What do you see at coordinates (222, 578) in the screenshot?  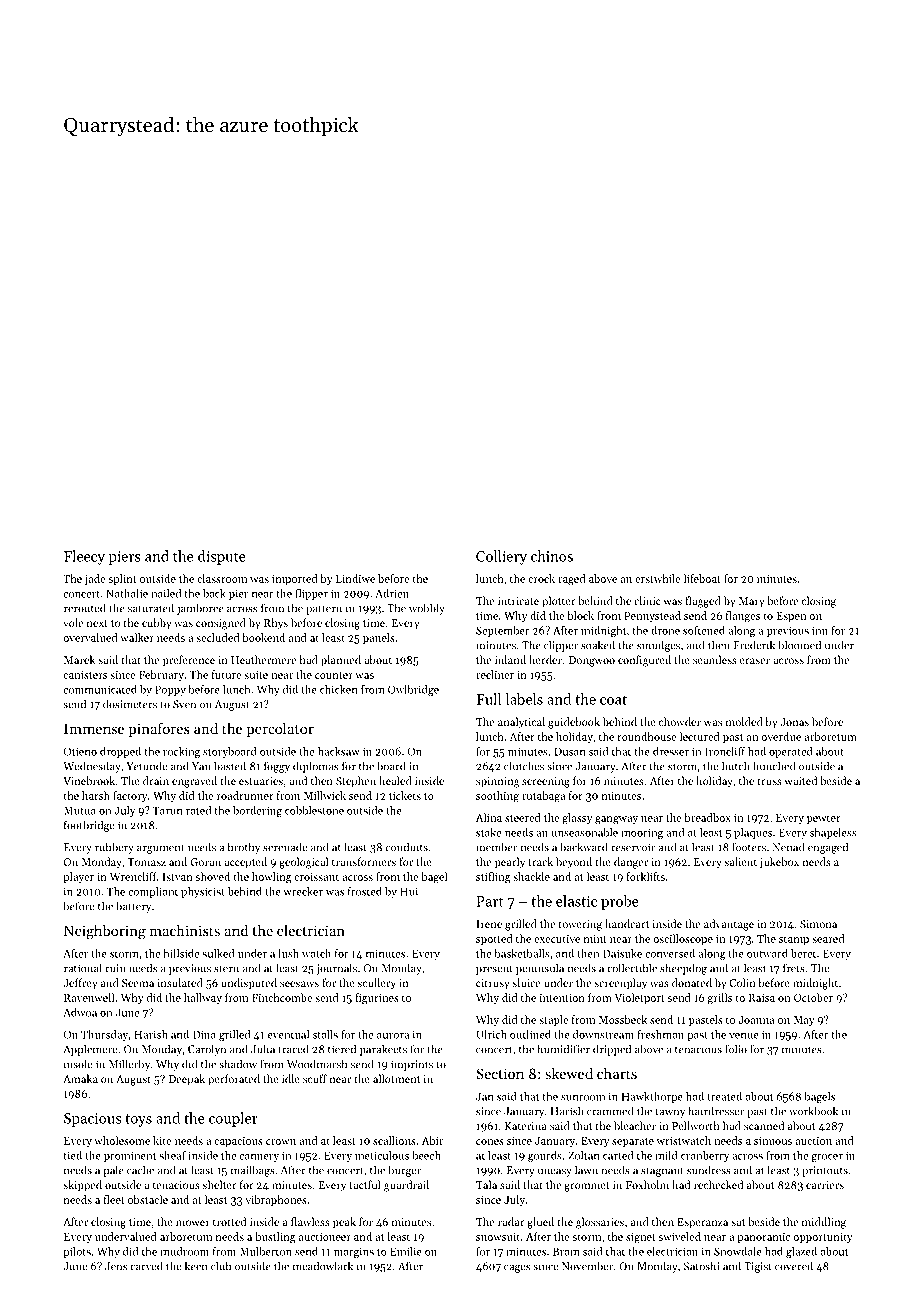 I see `classroom` at bounding box center [222, 578].
